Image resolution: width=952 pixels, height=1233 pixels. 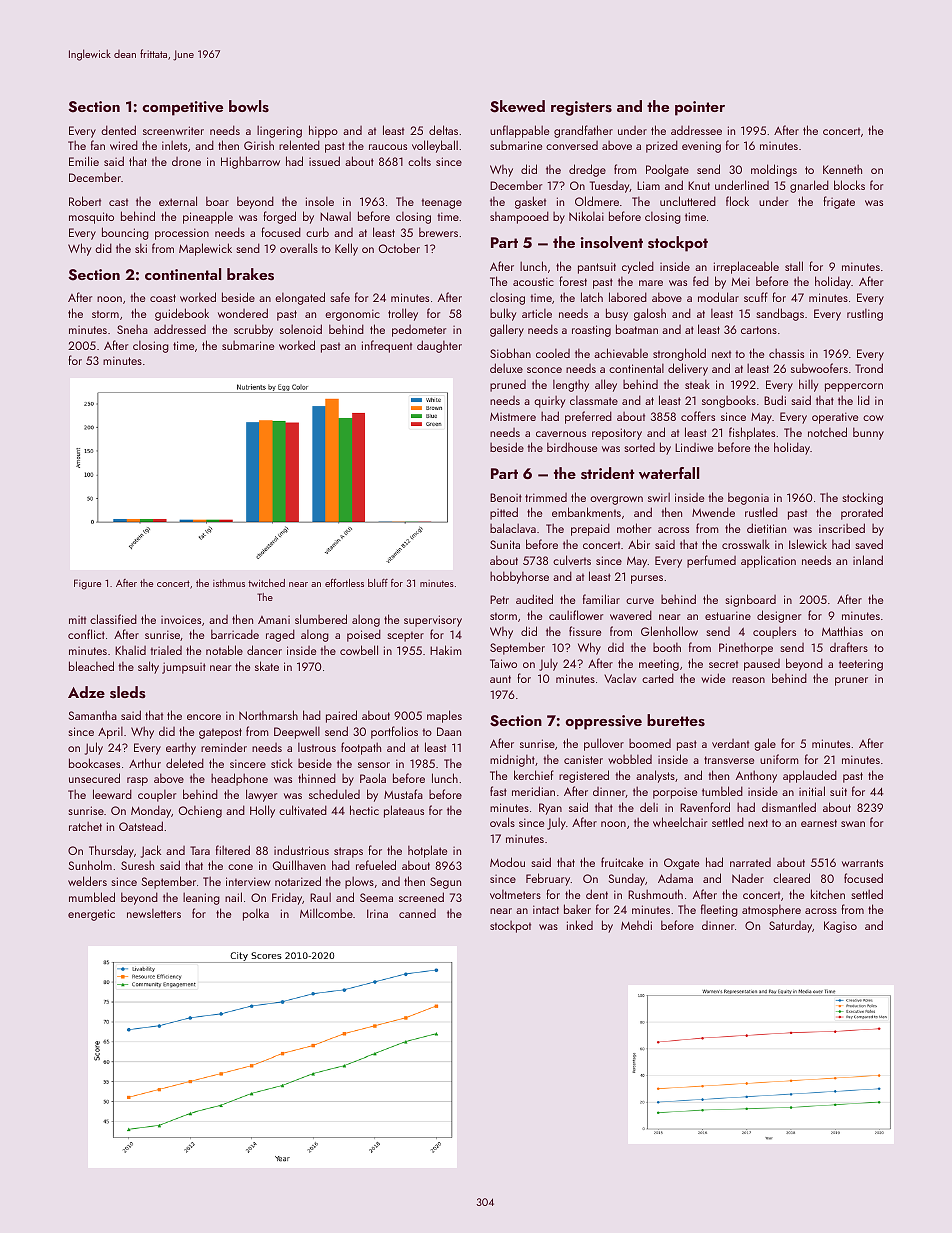 I want to click on Sneha, so click(x=132, y=329).
